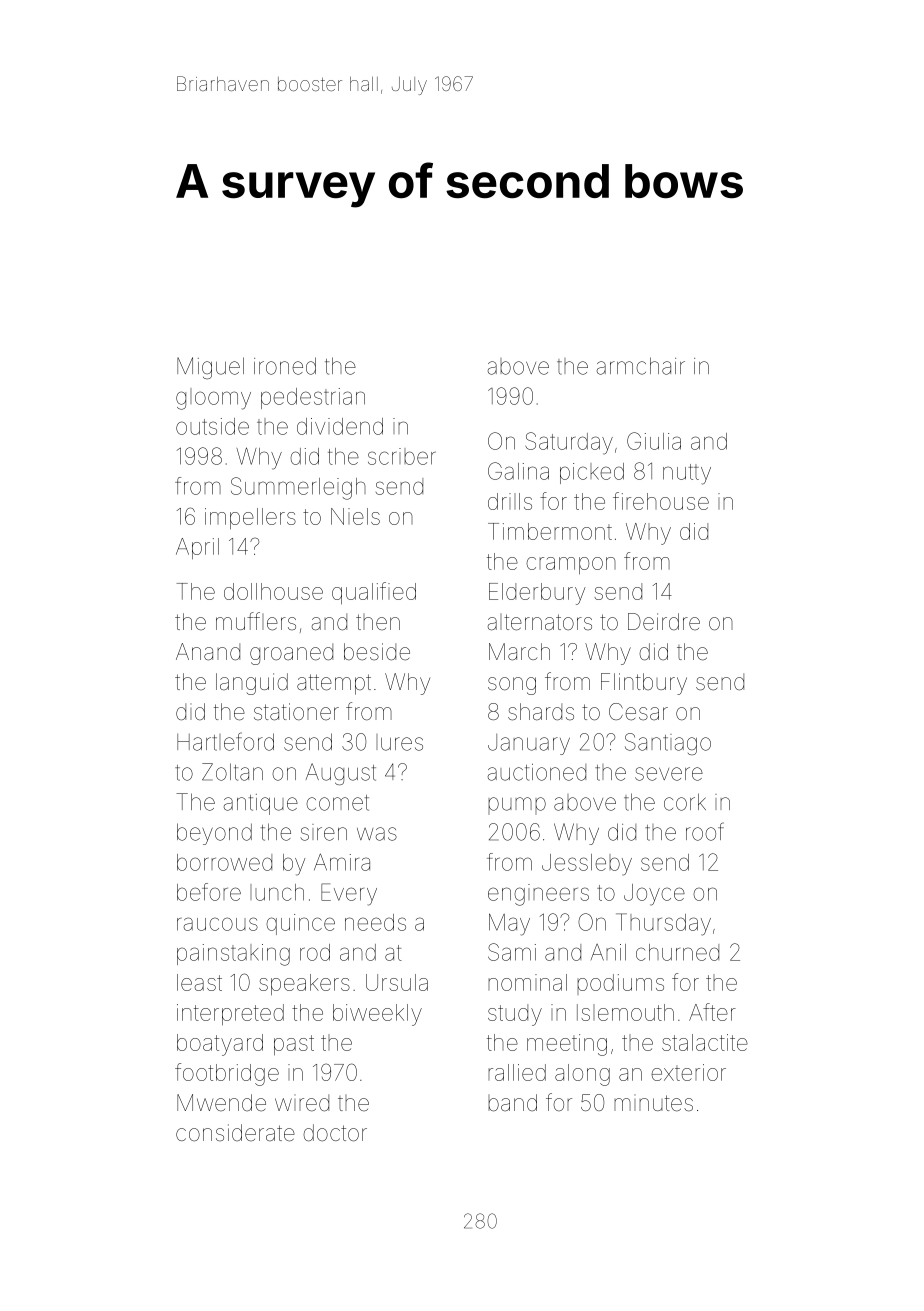 This screenshot has height=1311, width=924. Describe the element at coordinates (212, 426) in the screenshot. I see `outside` at that location.
